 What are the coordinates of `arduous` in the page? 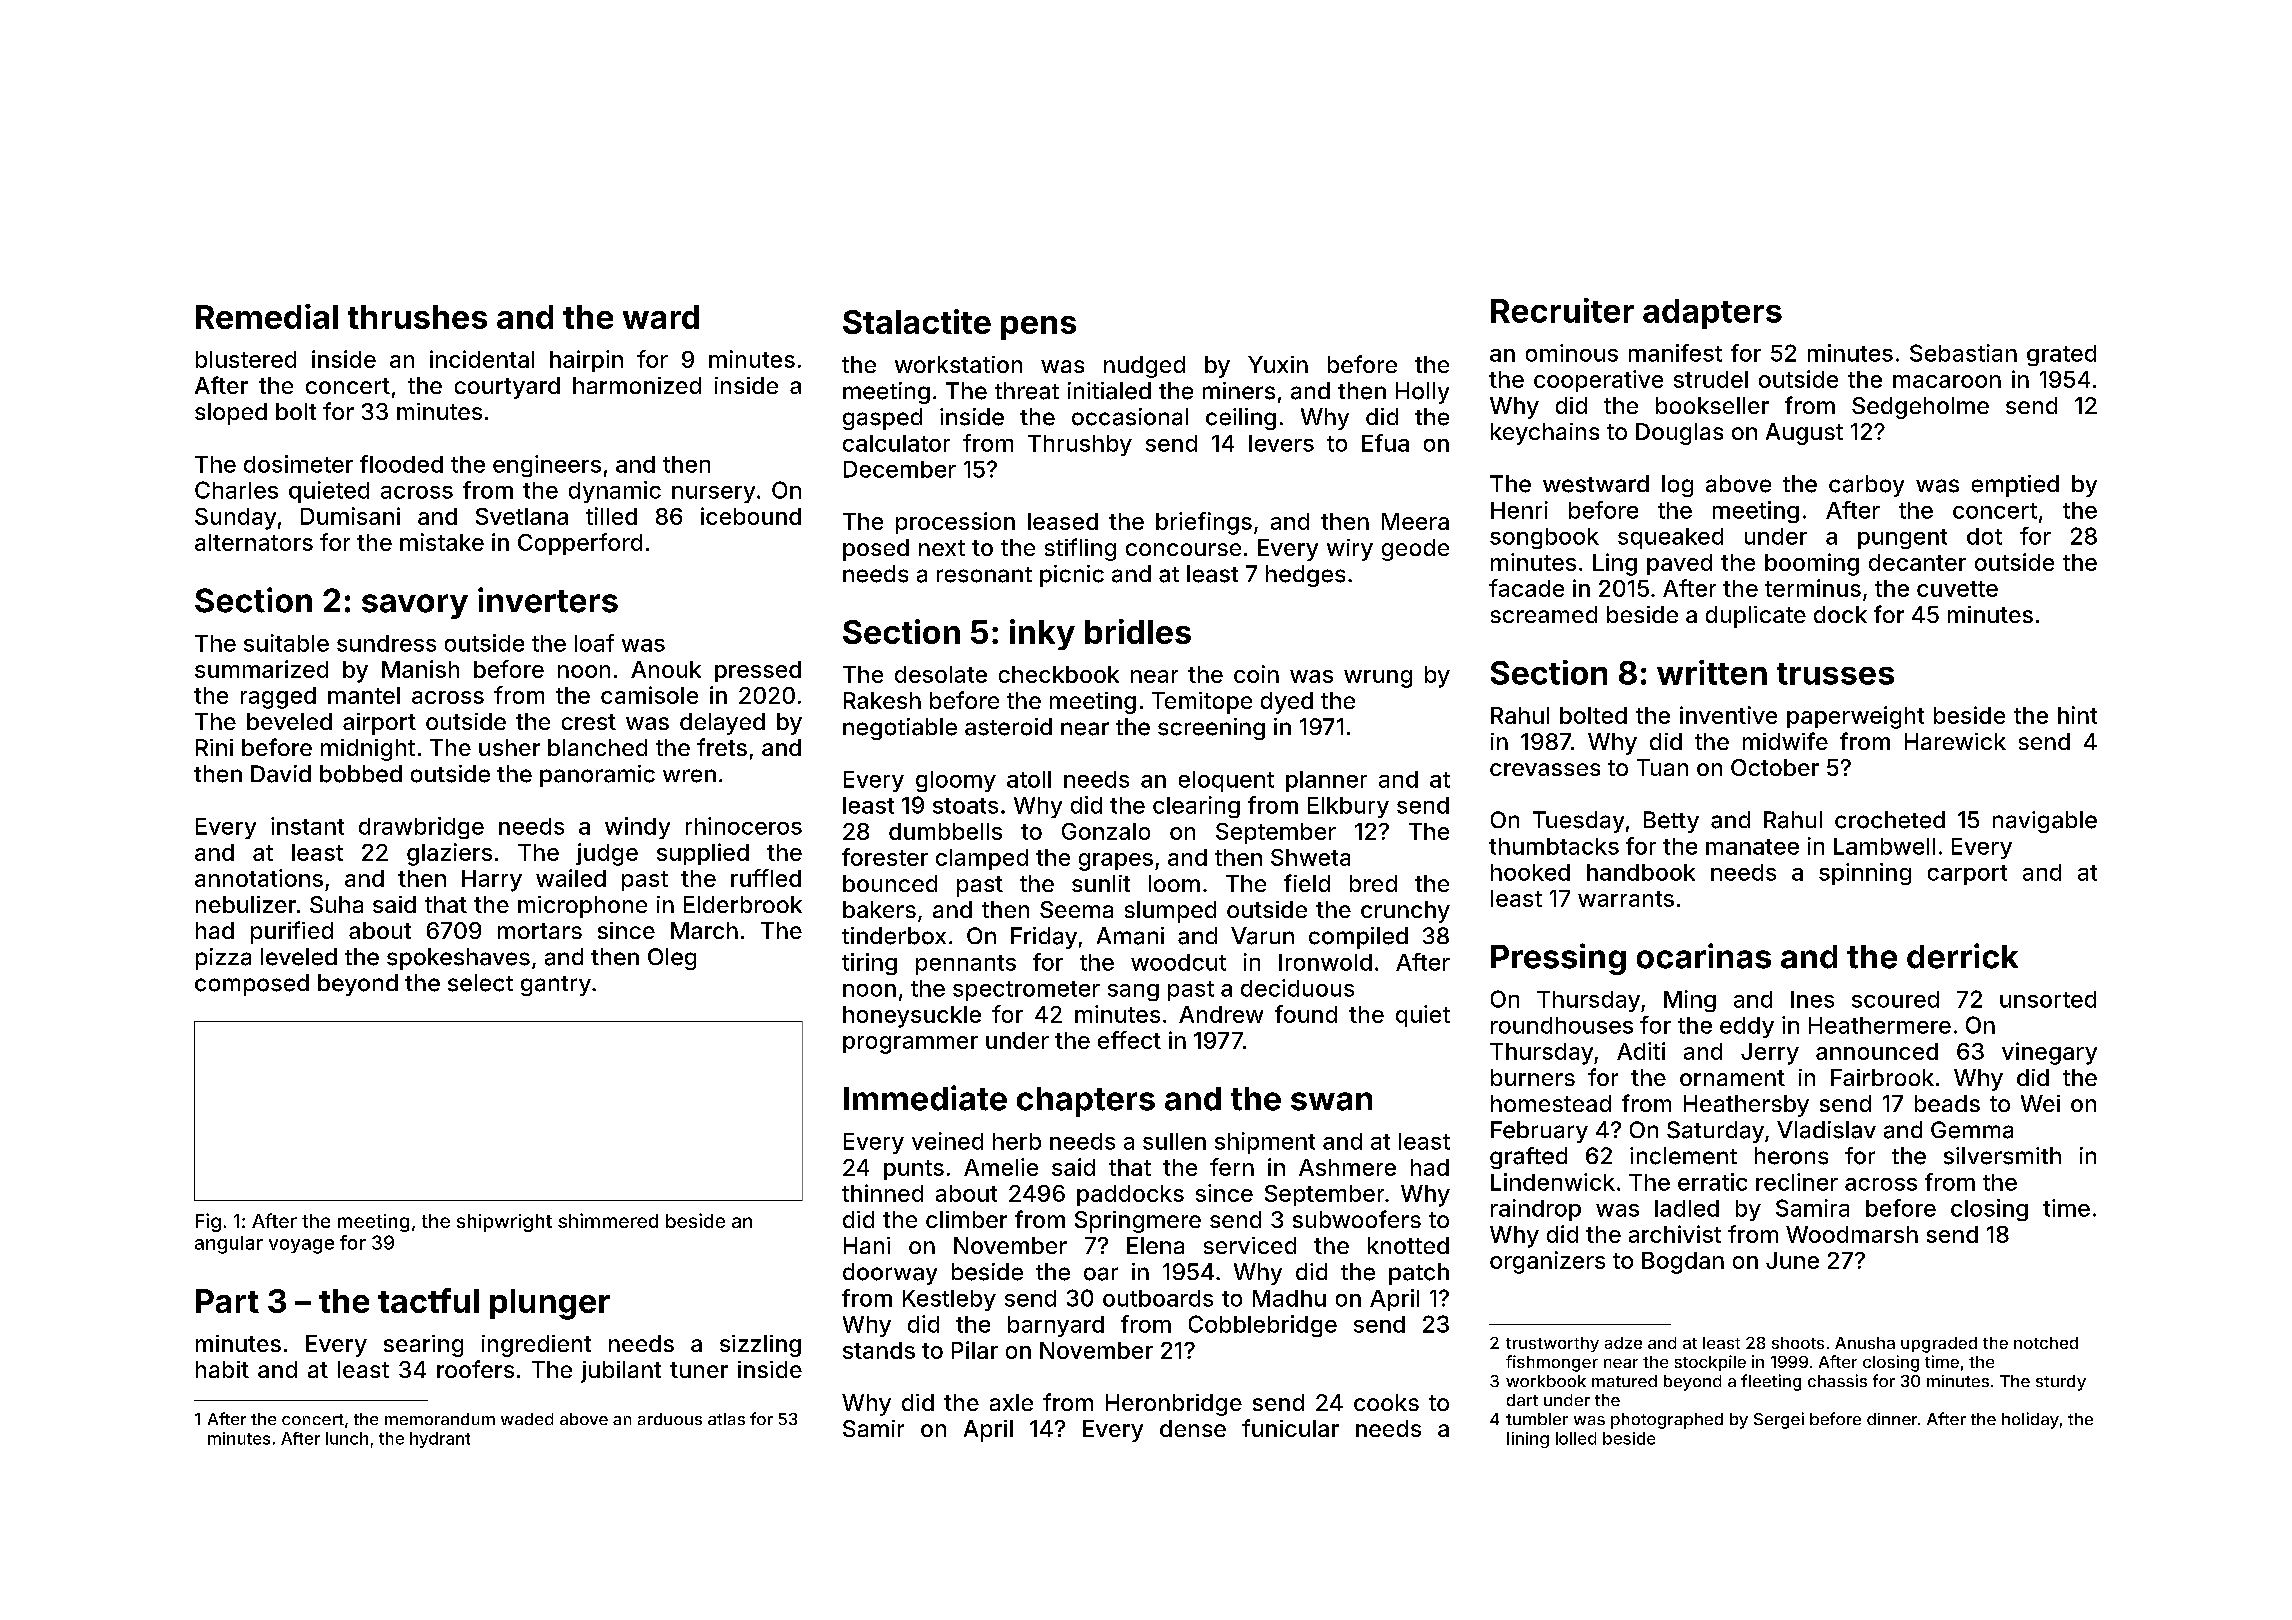 It's located at (670, 1419).
